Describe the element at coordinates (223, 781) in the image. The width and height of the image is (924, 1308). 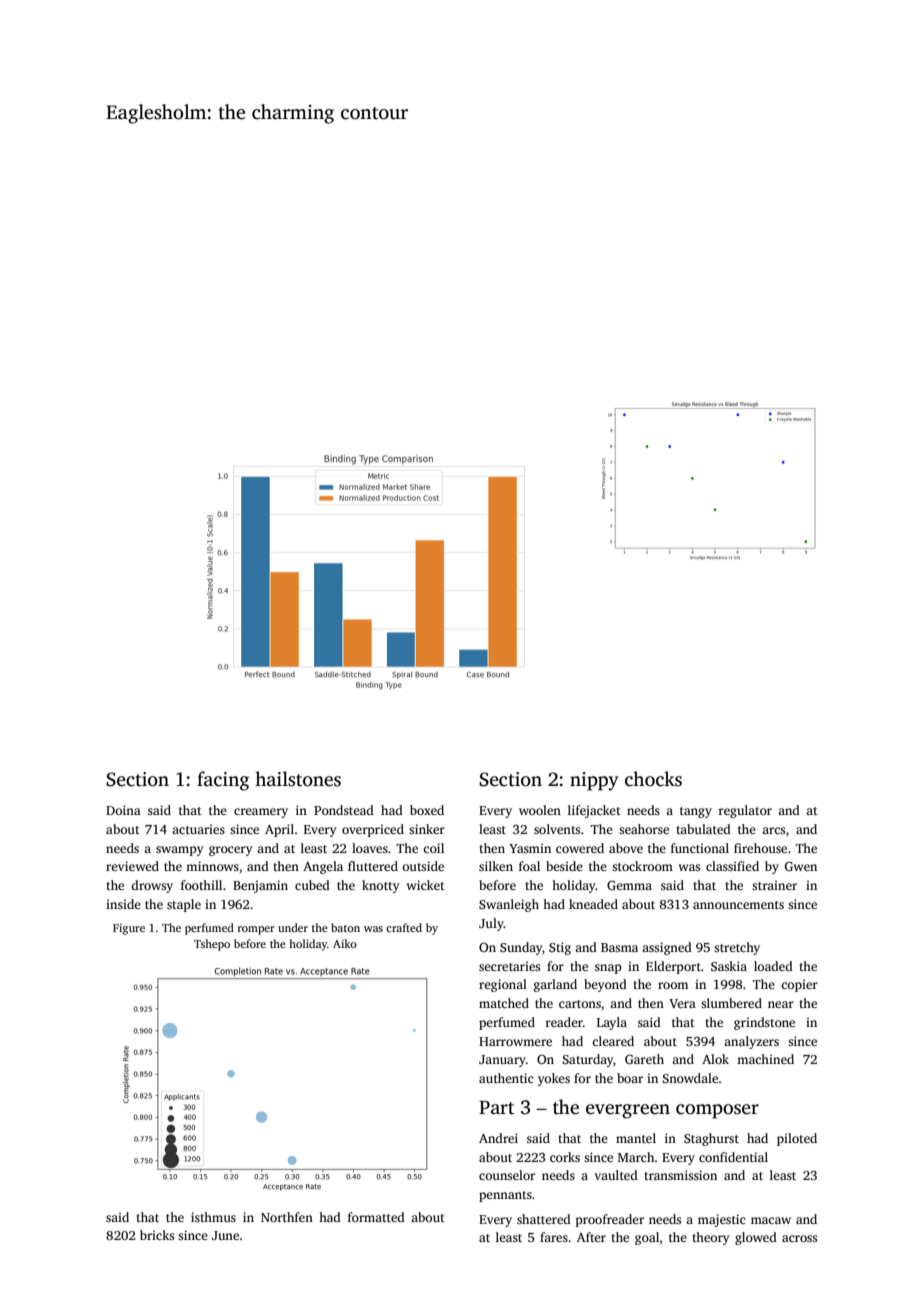
I see `facing` at that location.
